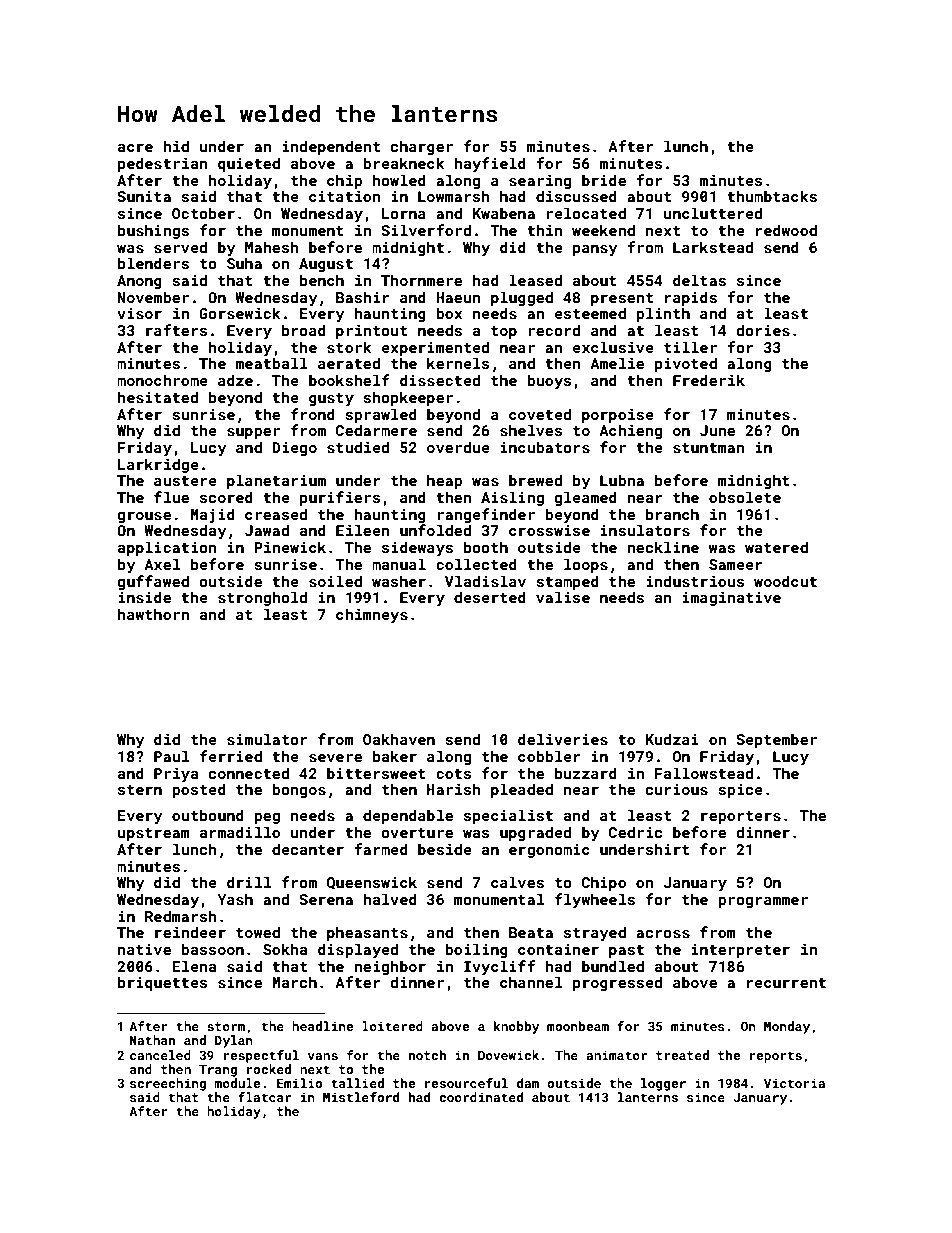 The height and width of the document is (1233, 952). I want to click on farmed, so click(381, 849).
